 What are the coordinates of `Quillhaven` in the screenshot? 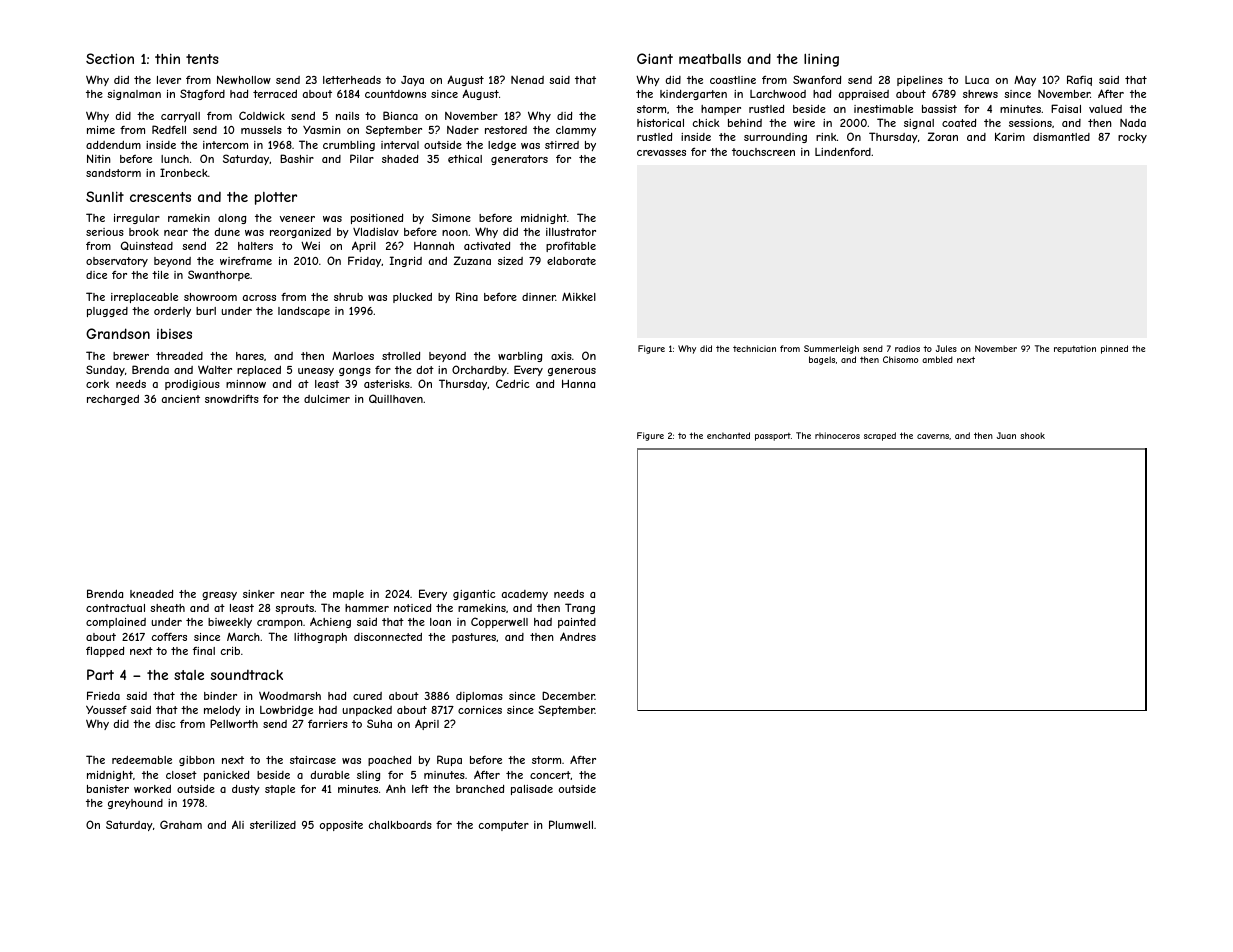 It's located at (396, 398).
